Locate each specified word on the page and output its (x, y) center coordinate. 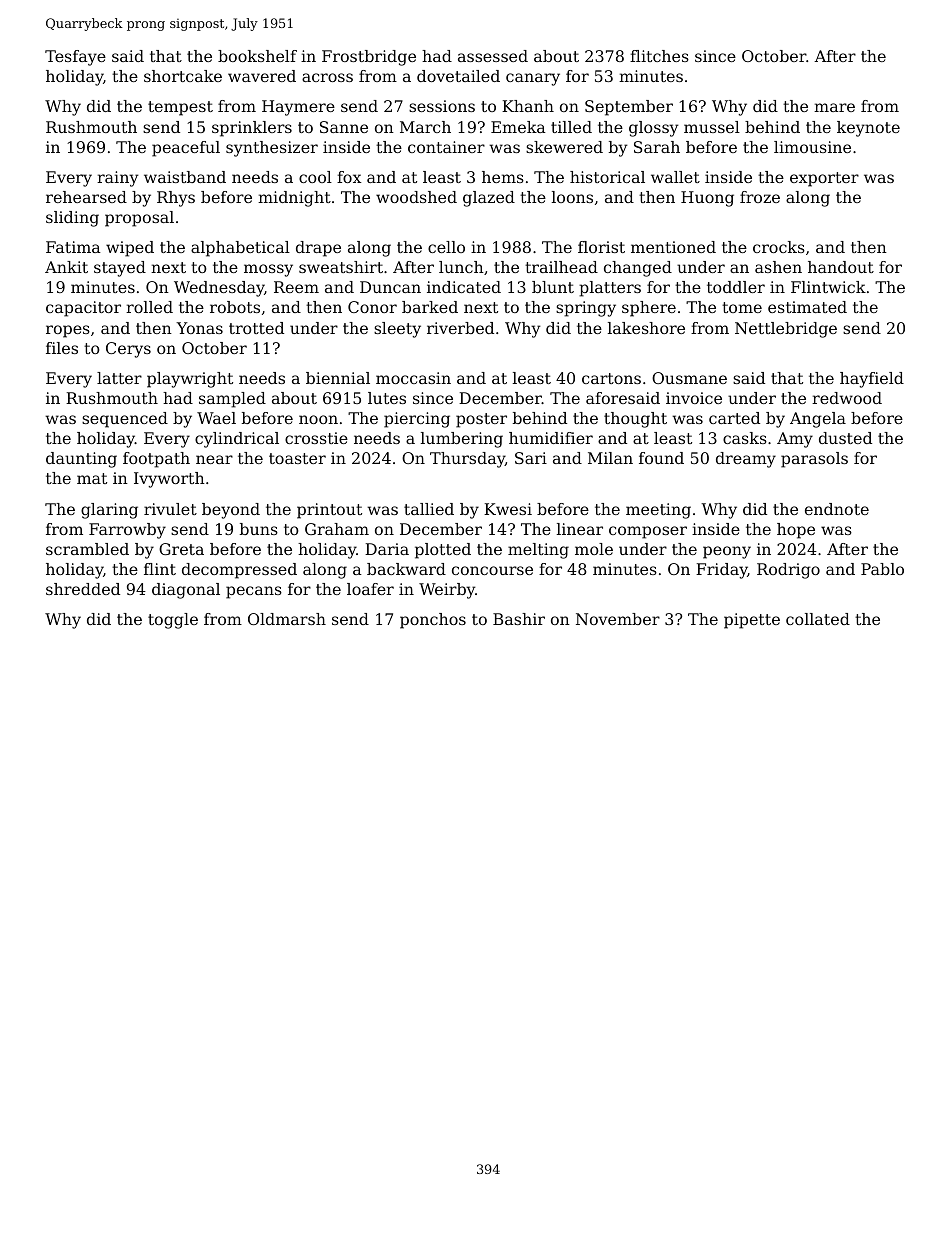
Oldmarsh (287, 619)
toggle (173, 621)
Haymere (298, 108)
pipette (752, 621)
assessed (493, 56)
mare (834, 107)
